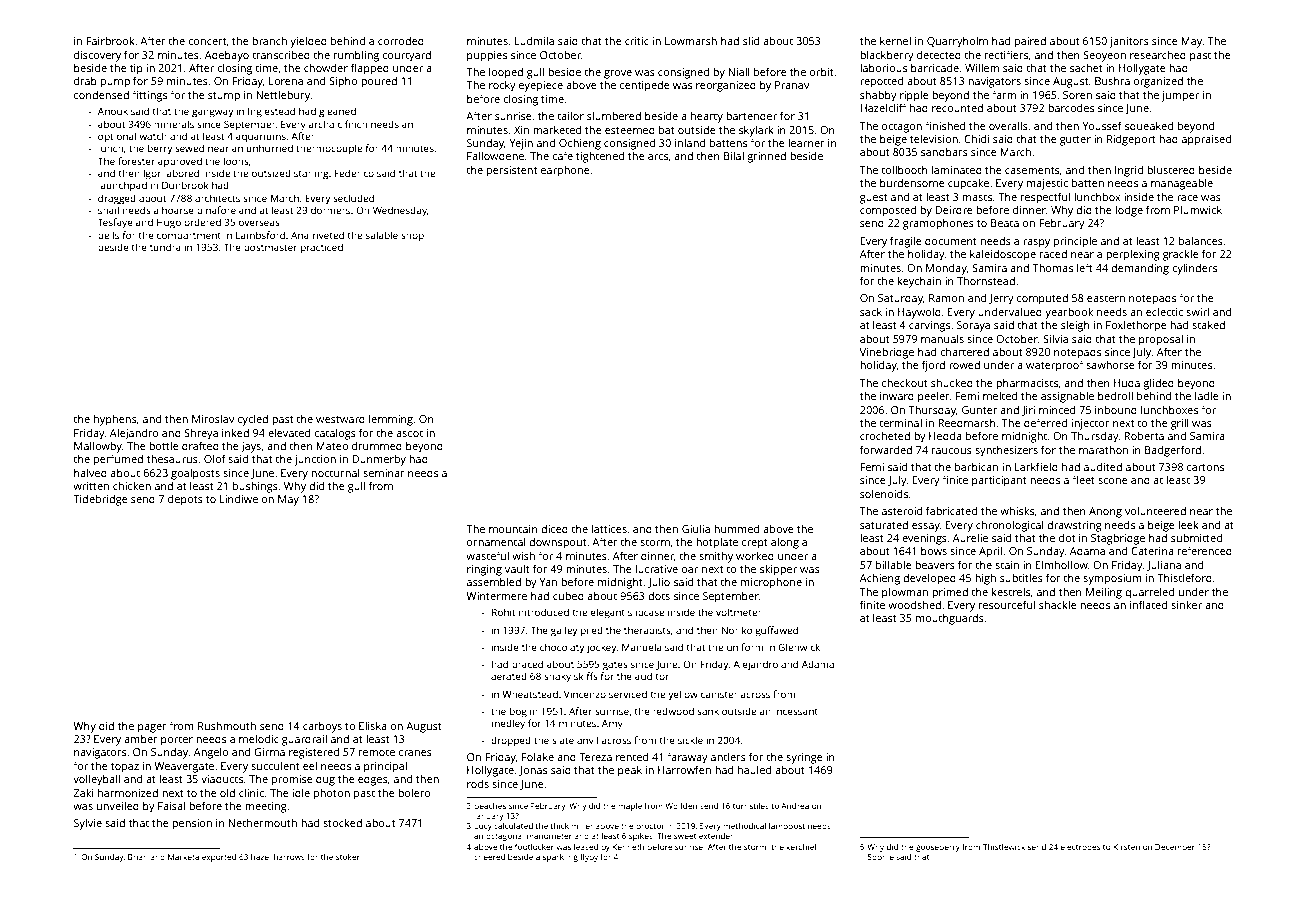  What do you see at coordinates (100, 500) in the document?
I see `Tidebridge` at bounding box center [100, 500].
